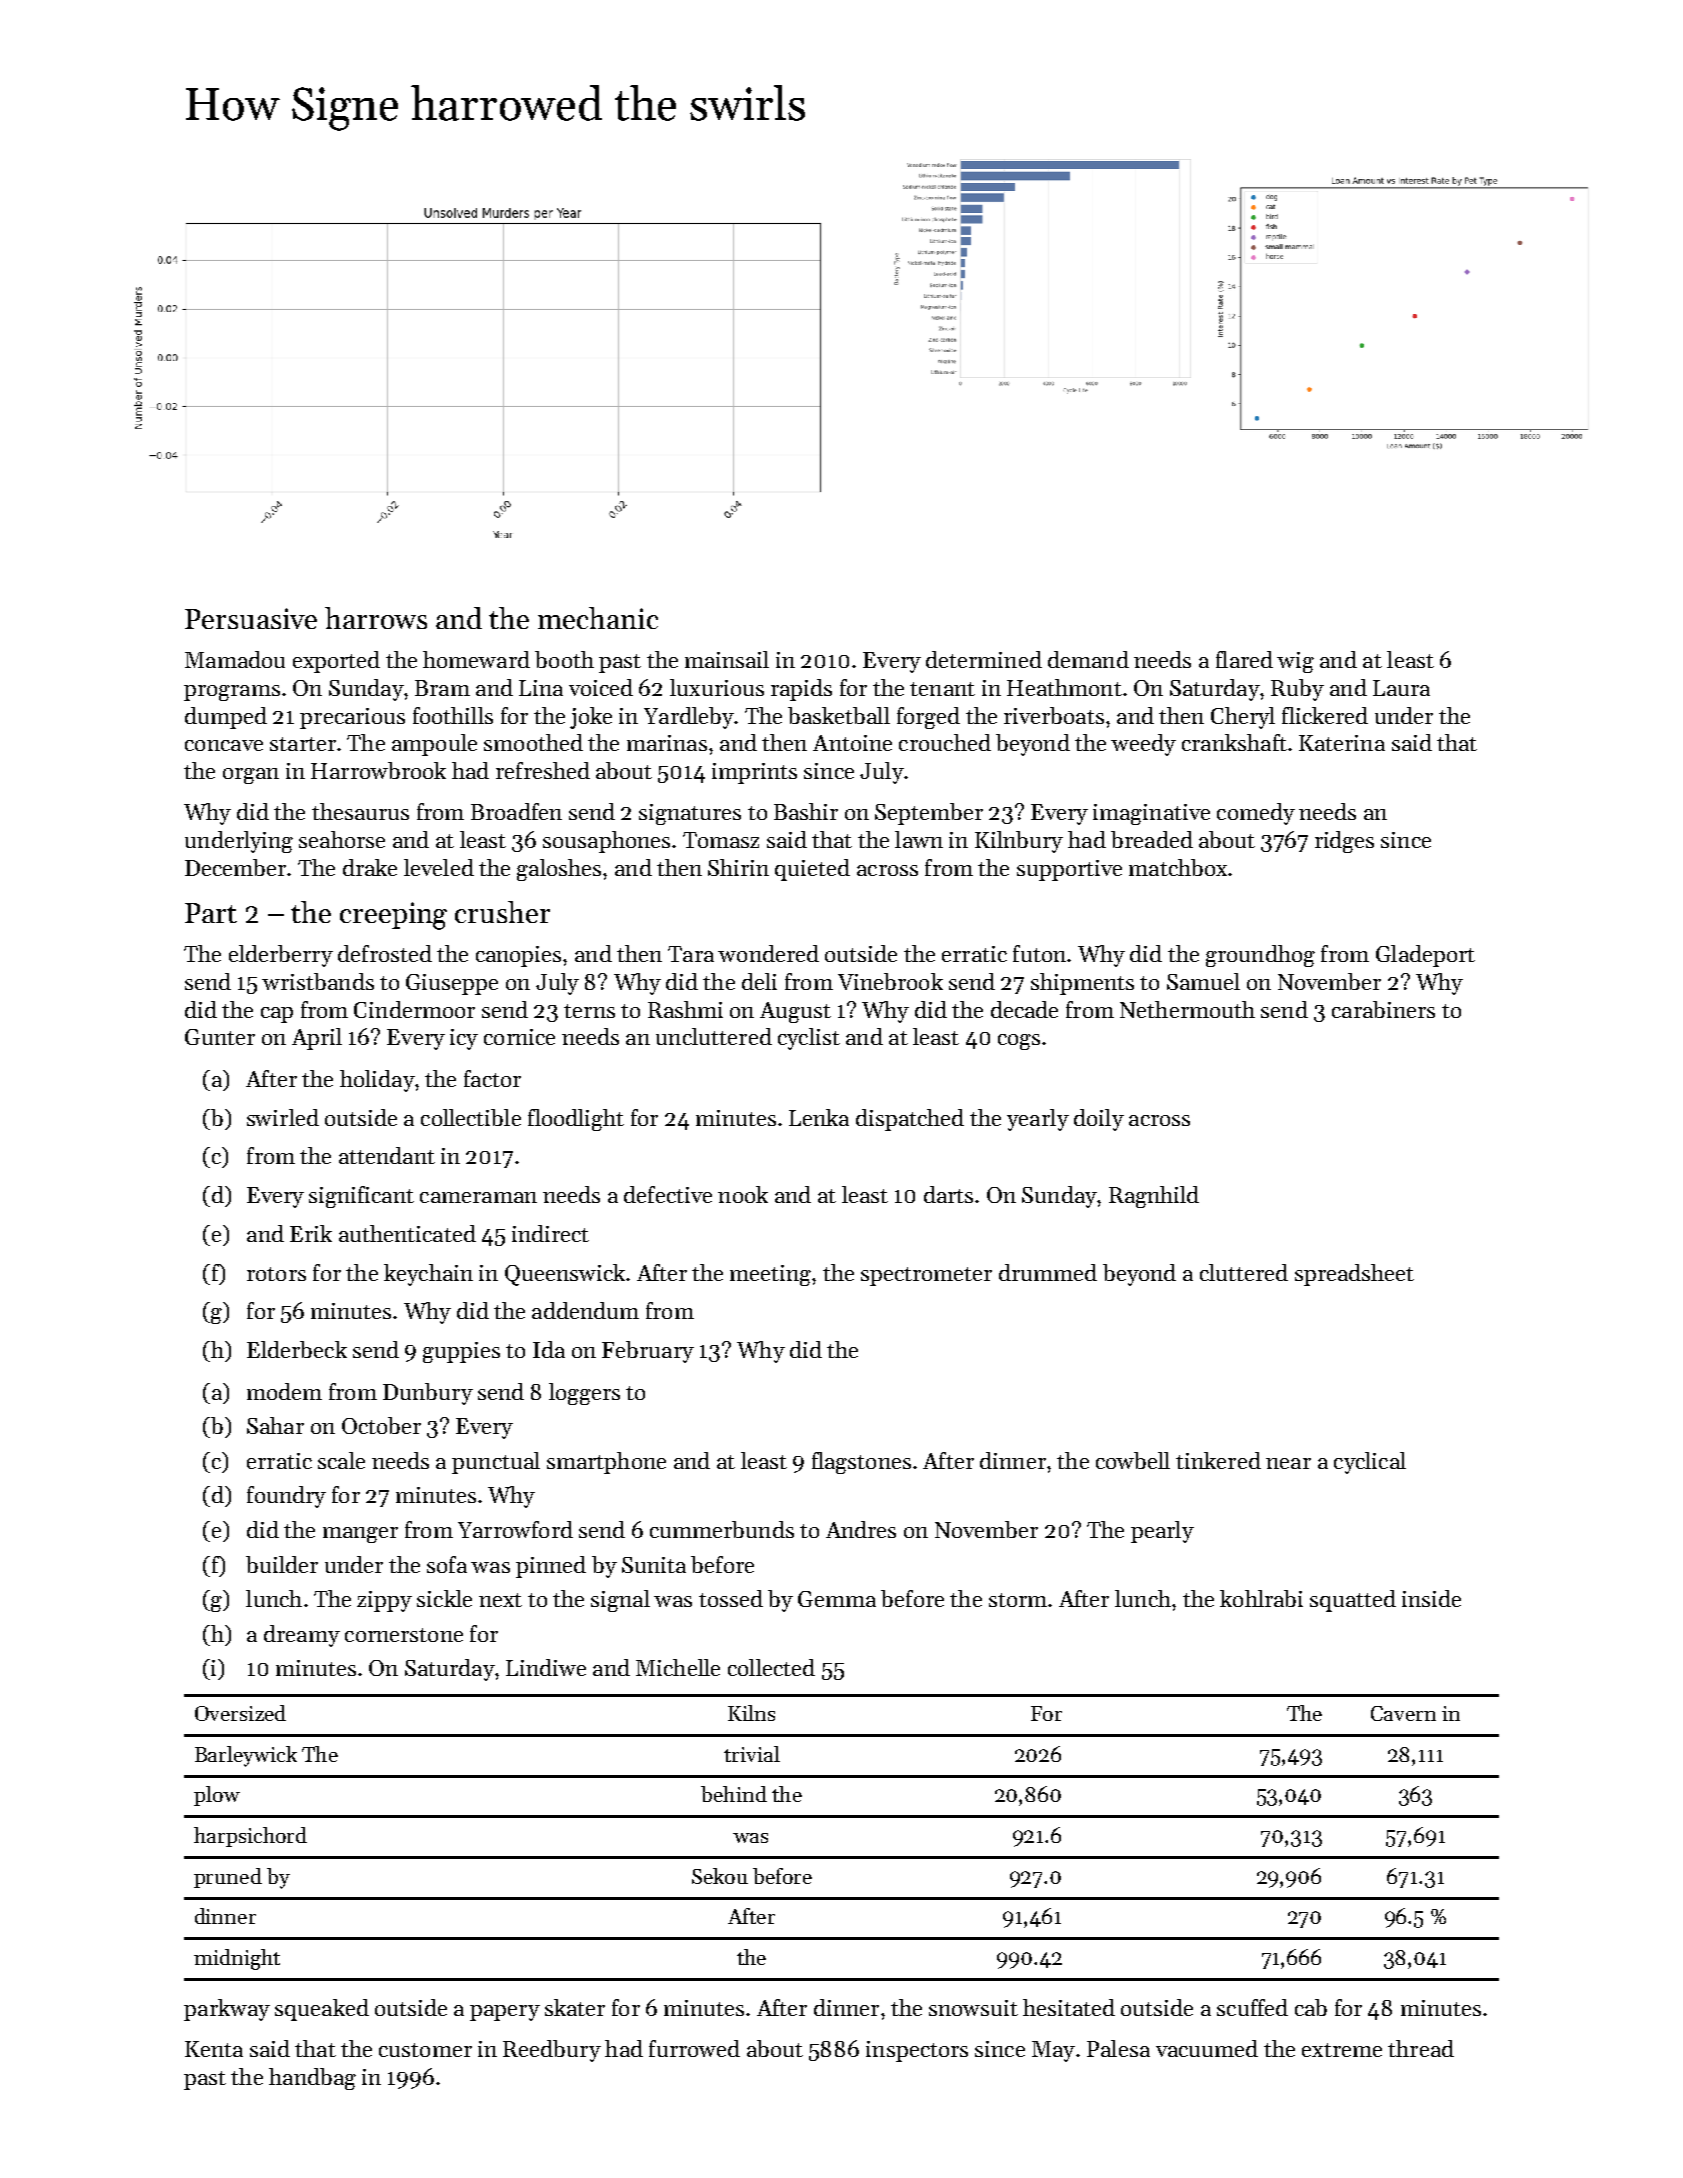 The width and height of the screenshot is (1683, 2178). What do you see at coordinates (917, 2051) in the screenshot?
I see `inspectors` at bounding box center [917, 2051].
